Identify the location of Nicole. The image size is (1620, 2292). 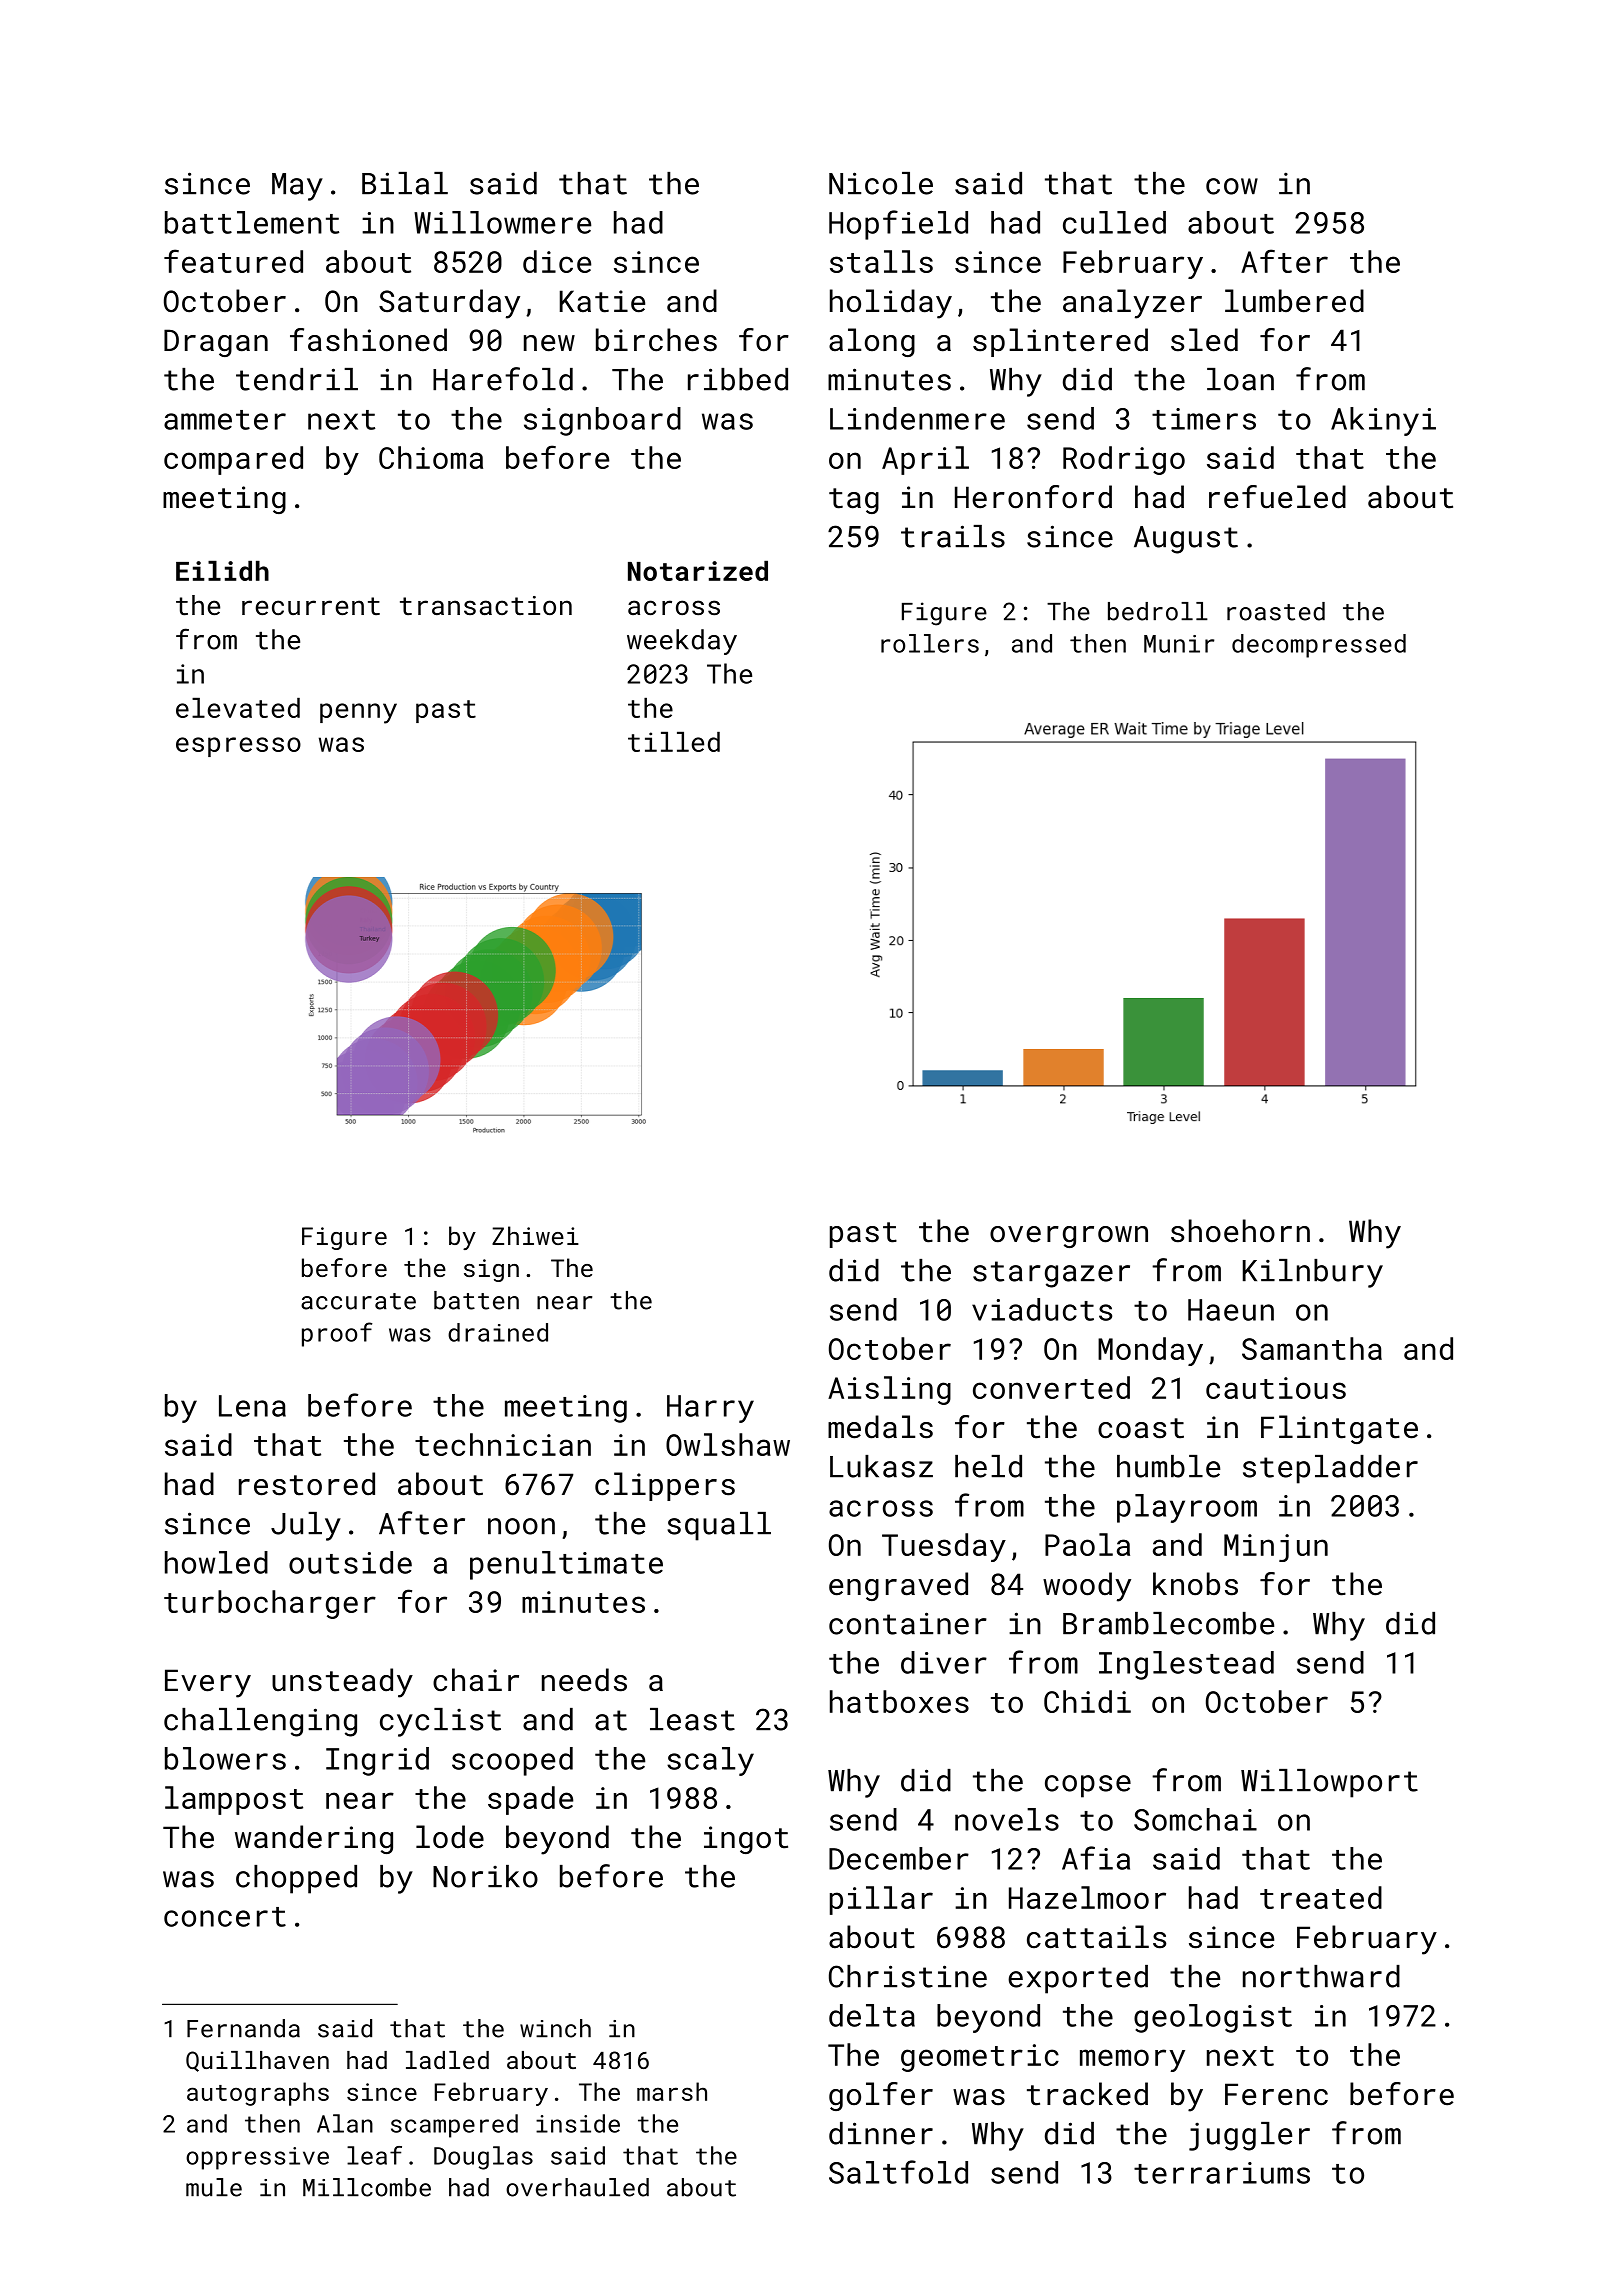
(881, 183).
